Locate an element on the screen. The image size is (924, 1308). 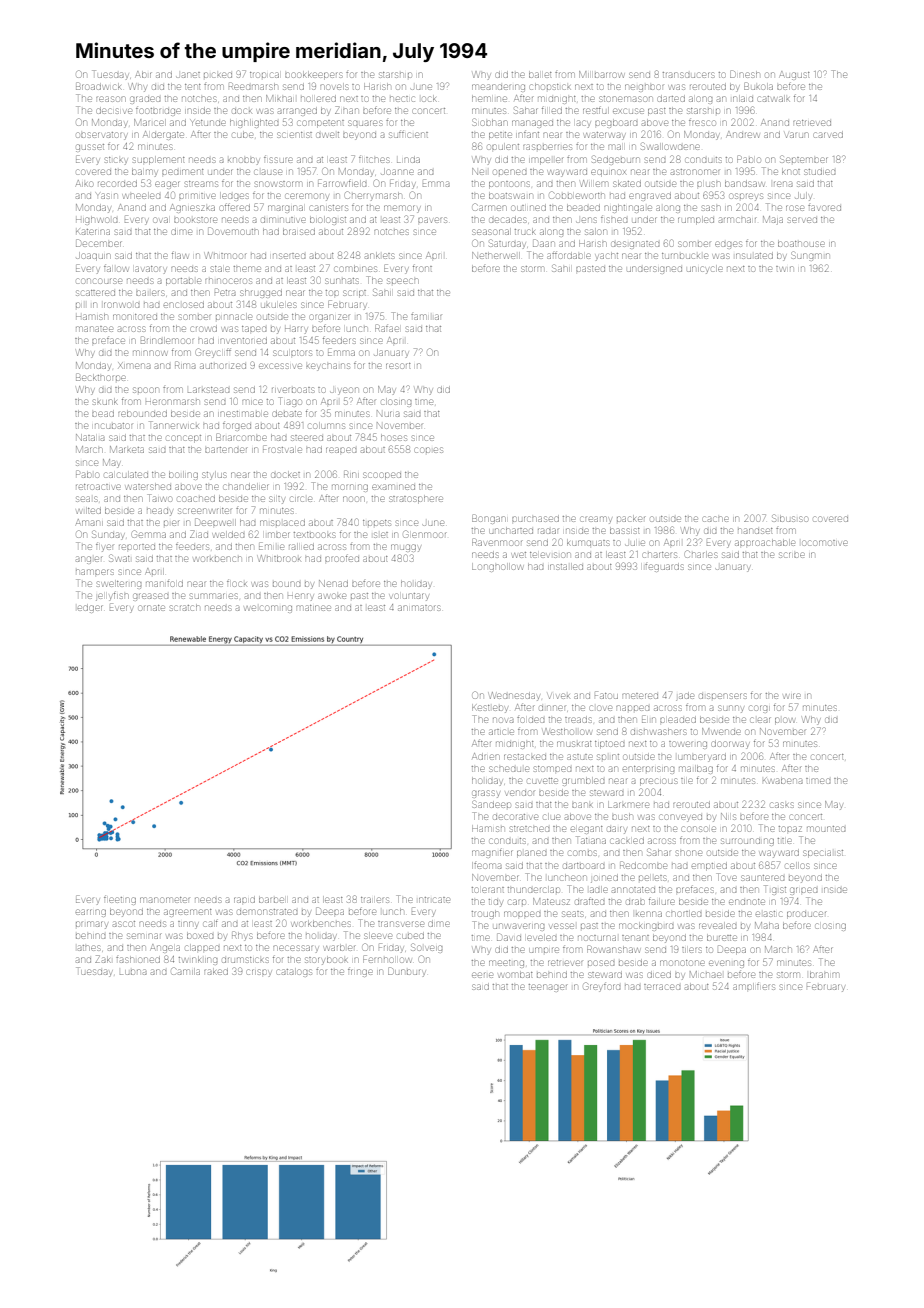
Sibusiso is located at coordinates (790, 518).
